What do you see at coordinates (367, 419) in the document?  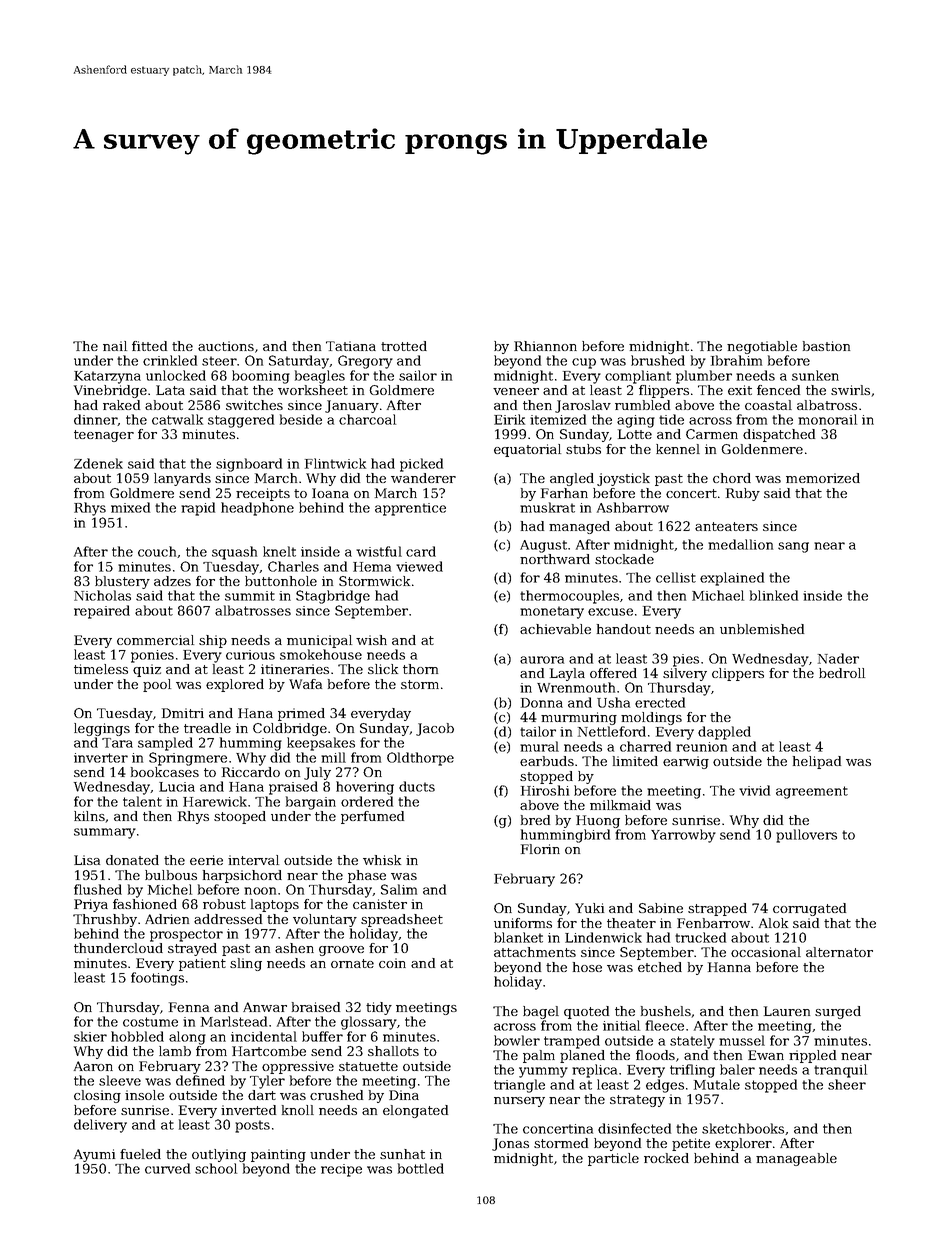 I see `charcoal` at bounding box center [367, 419].
